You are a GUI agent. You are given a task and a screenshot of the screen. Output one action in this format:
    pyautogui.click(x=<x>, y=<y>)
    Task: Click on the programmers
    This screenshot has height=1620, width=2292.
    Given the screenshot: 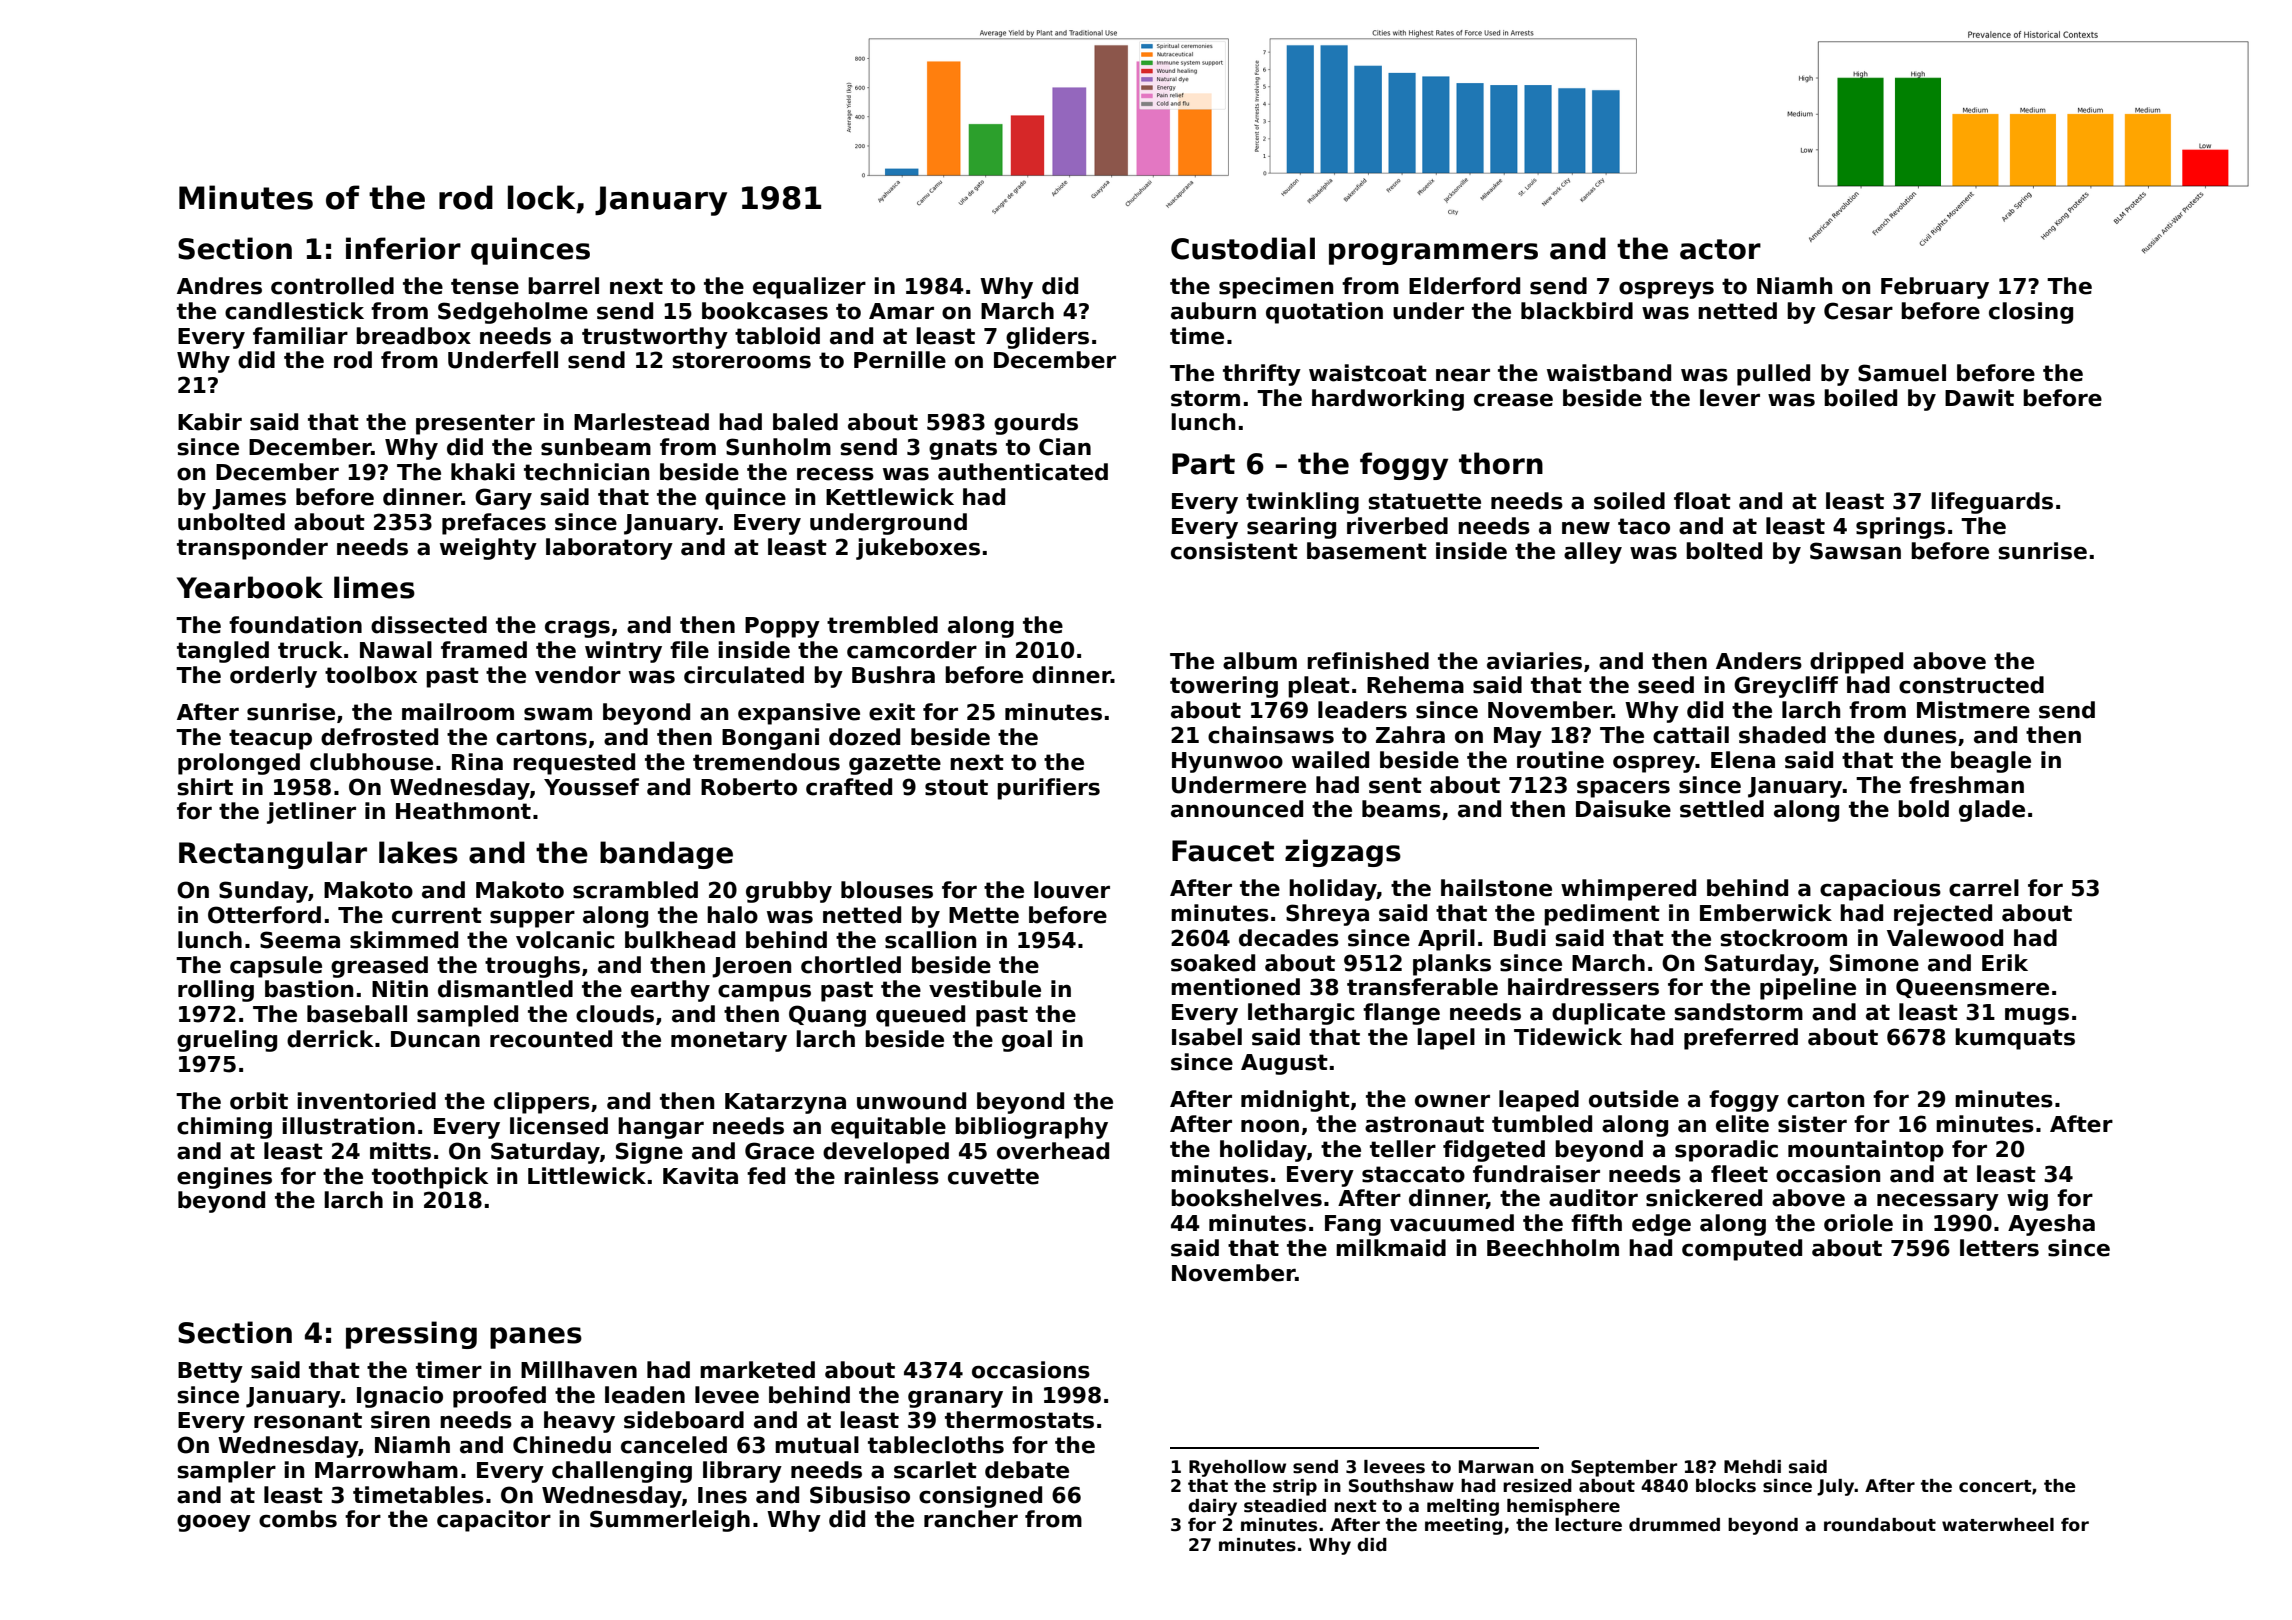 What is the action you would take?
    pyautogui.click(x=1433, y=254)
